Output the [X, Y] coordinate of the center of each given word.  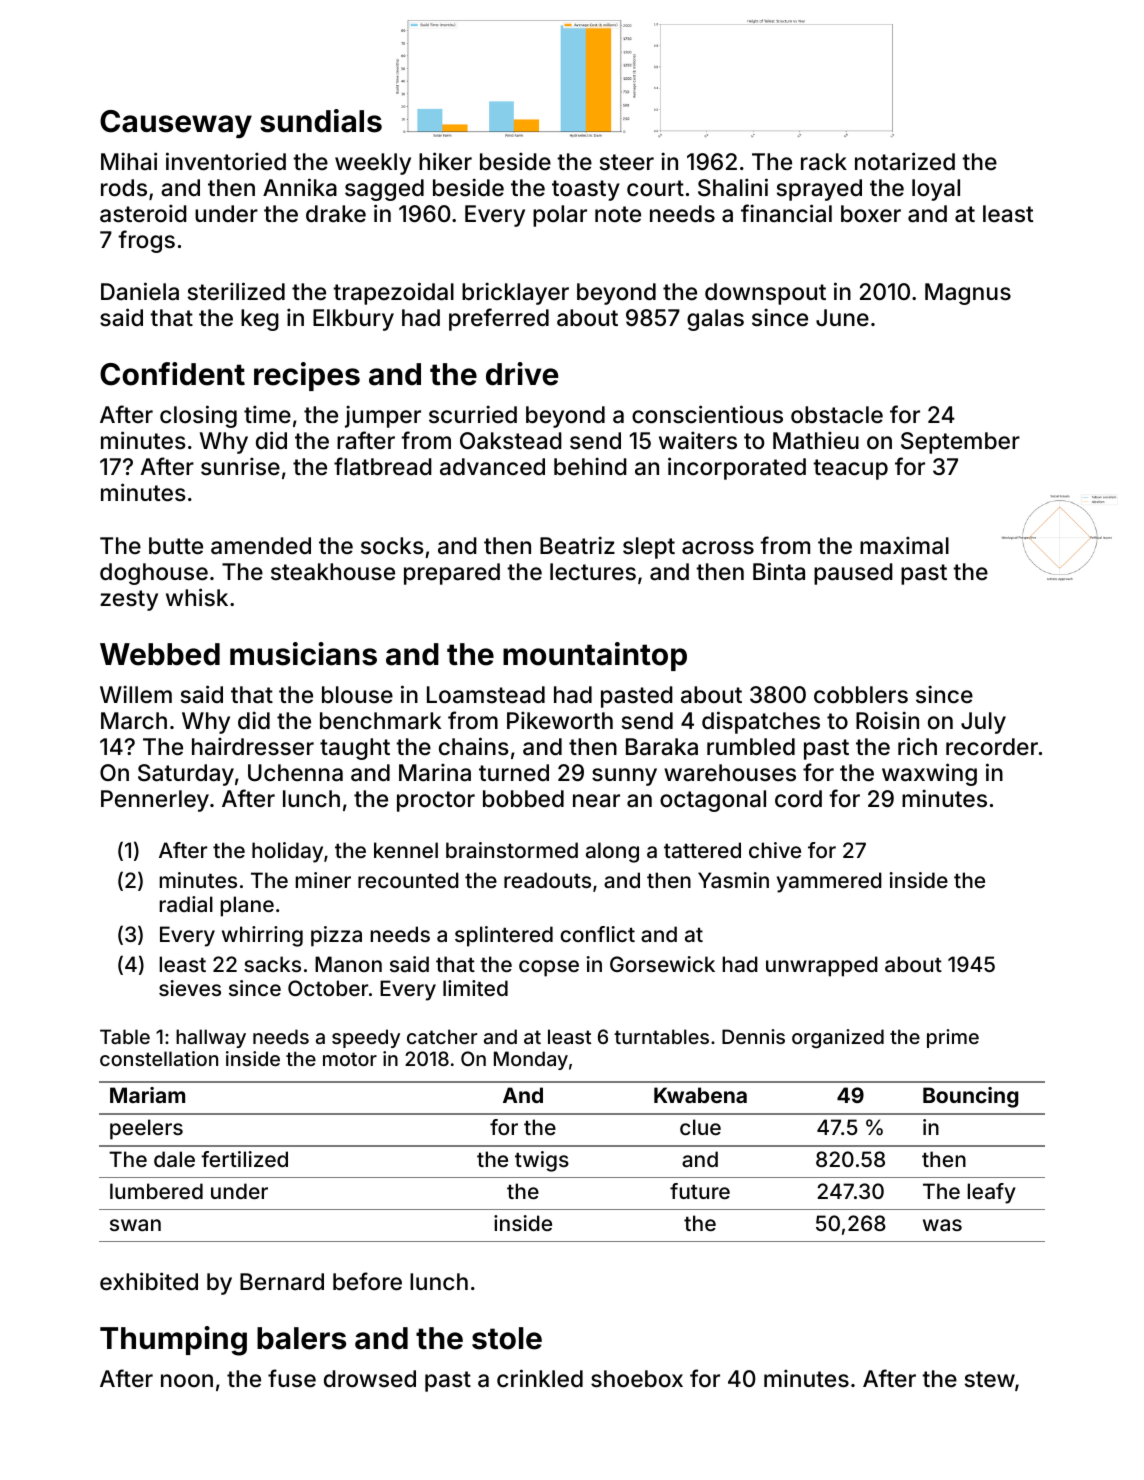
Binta [779, 571]
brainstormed [512, 850]
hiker [445, 161]
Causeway [176, 124]
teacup [850, 469]
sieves [190, 988]
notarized [905, 161]
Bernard [282, 1282]
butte [176, 546]
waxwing [929, 774]
